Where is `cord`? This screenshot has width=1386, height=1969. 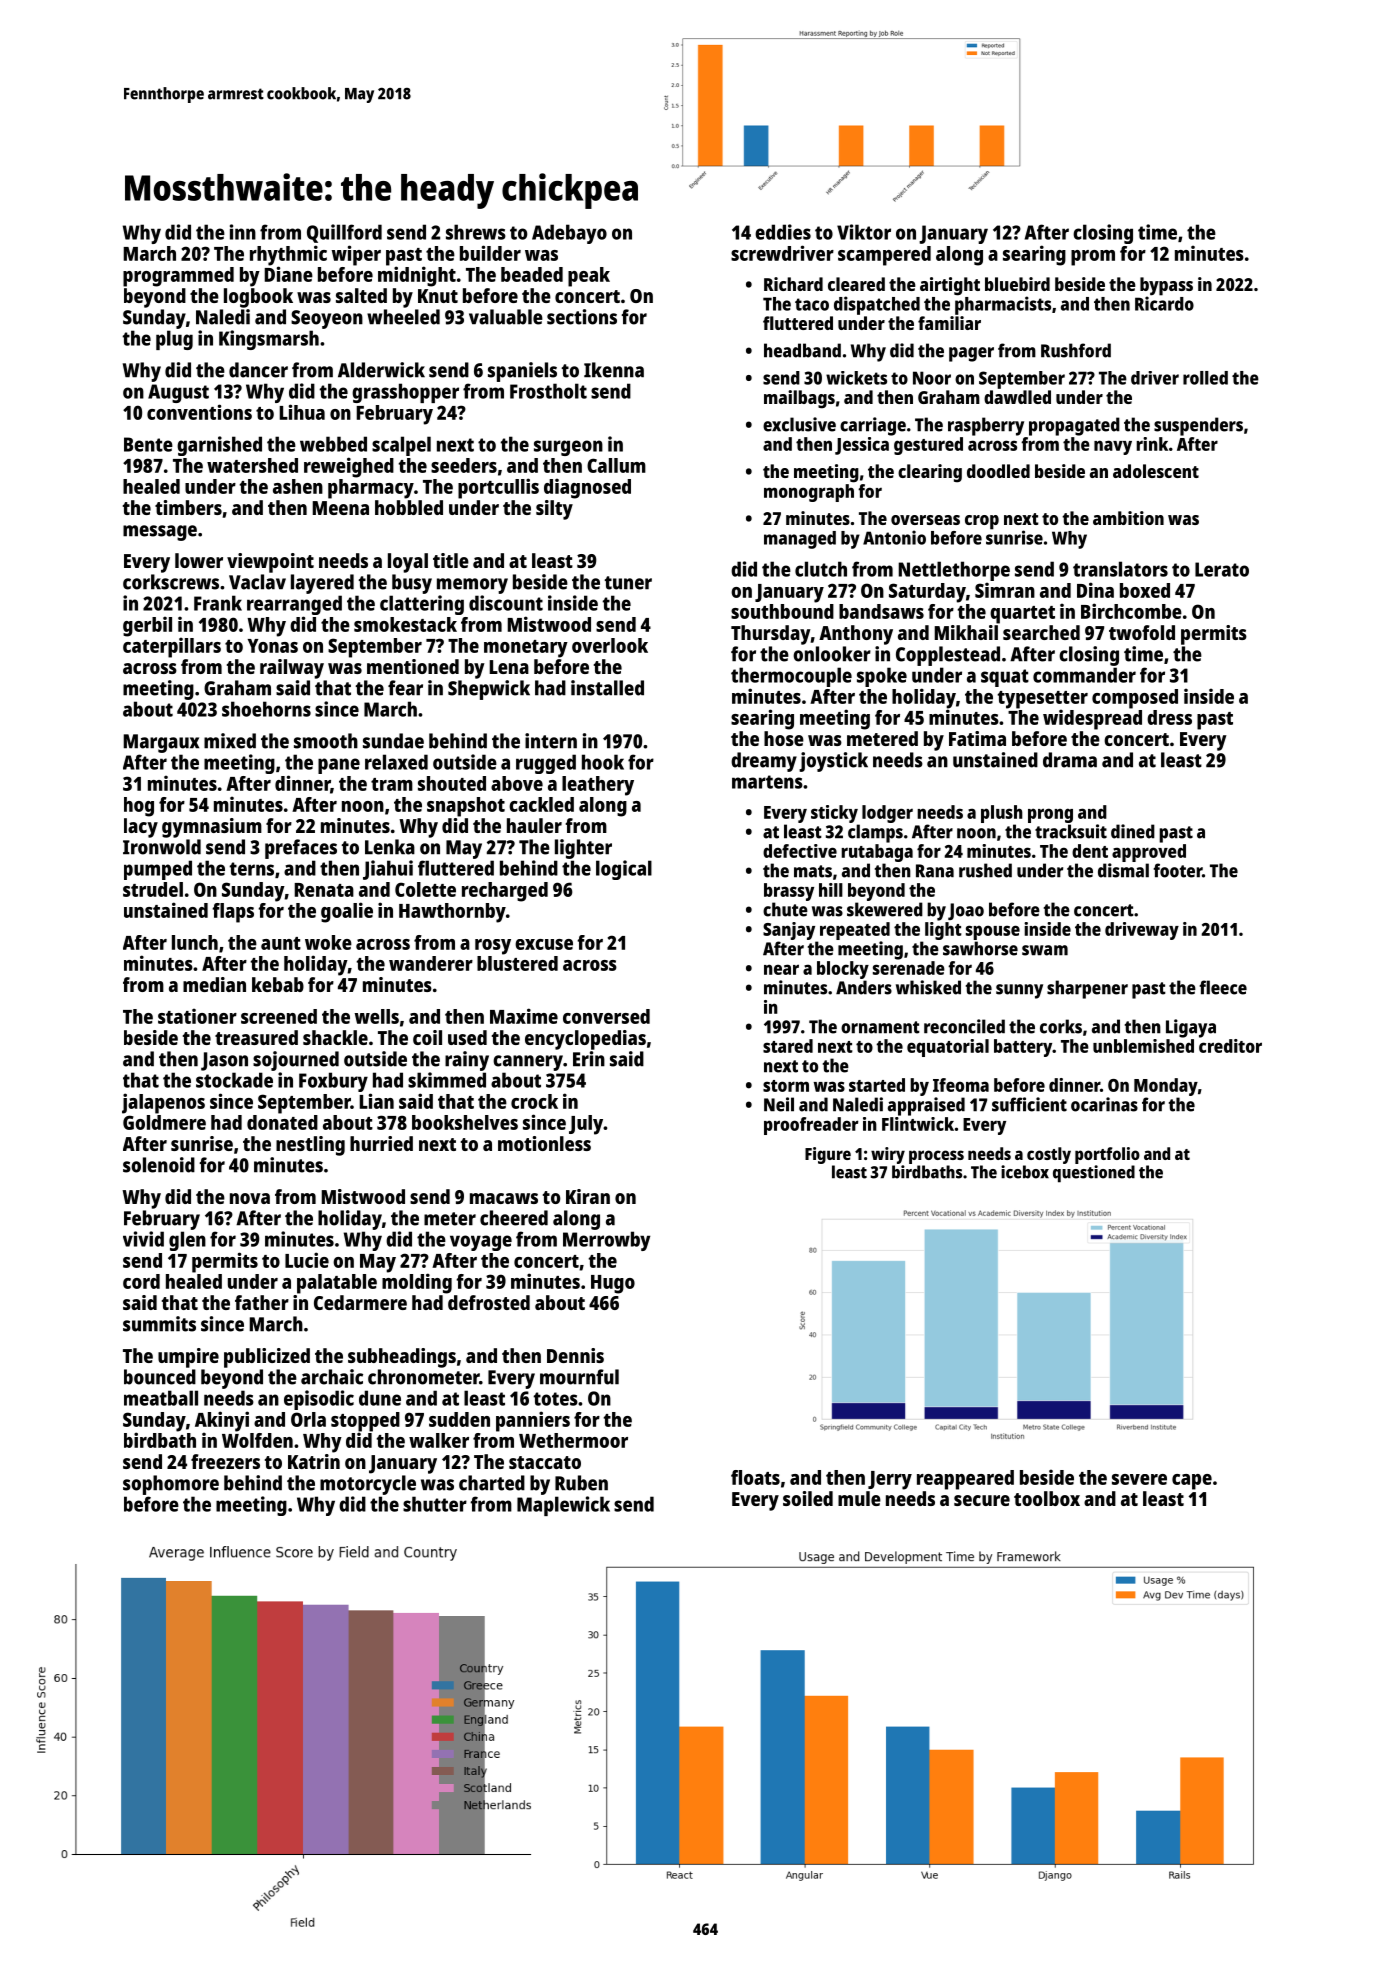
cord is located at coordinates (141, 1281).
